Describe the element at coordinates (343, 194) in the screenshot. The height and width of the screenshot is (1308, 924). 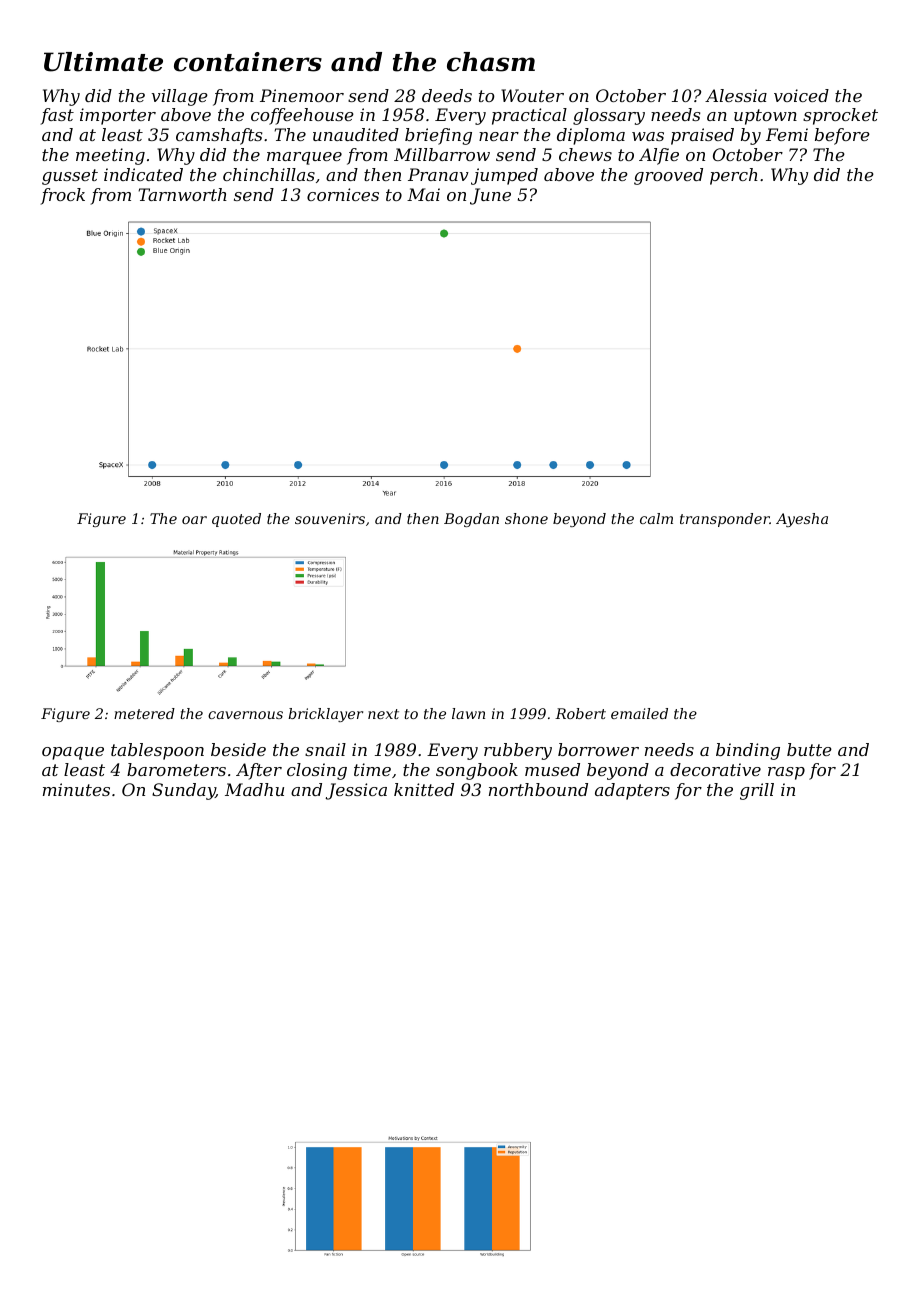
I see `cornices` at that location.
